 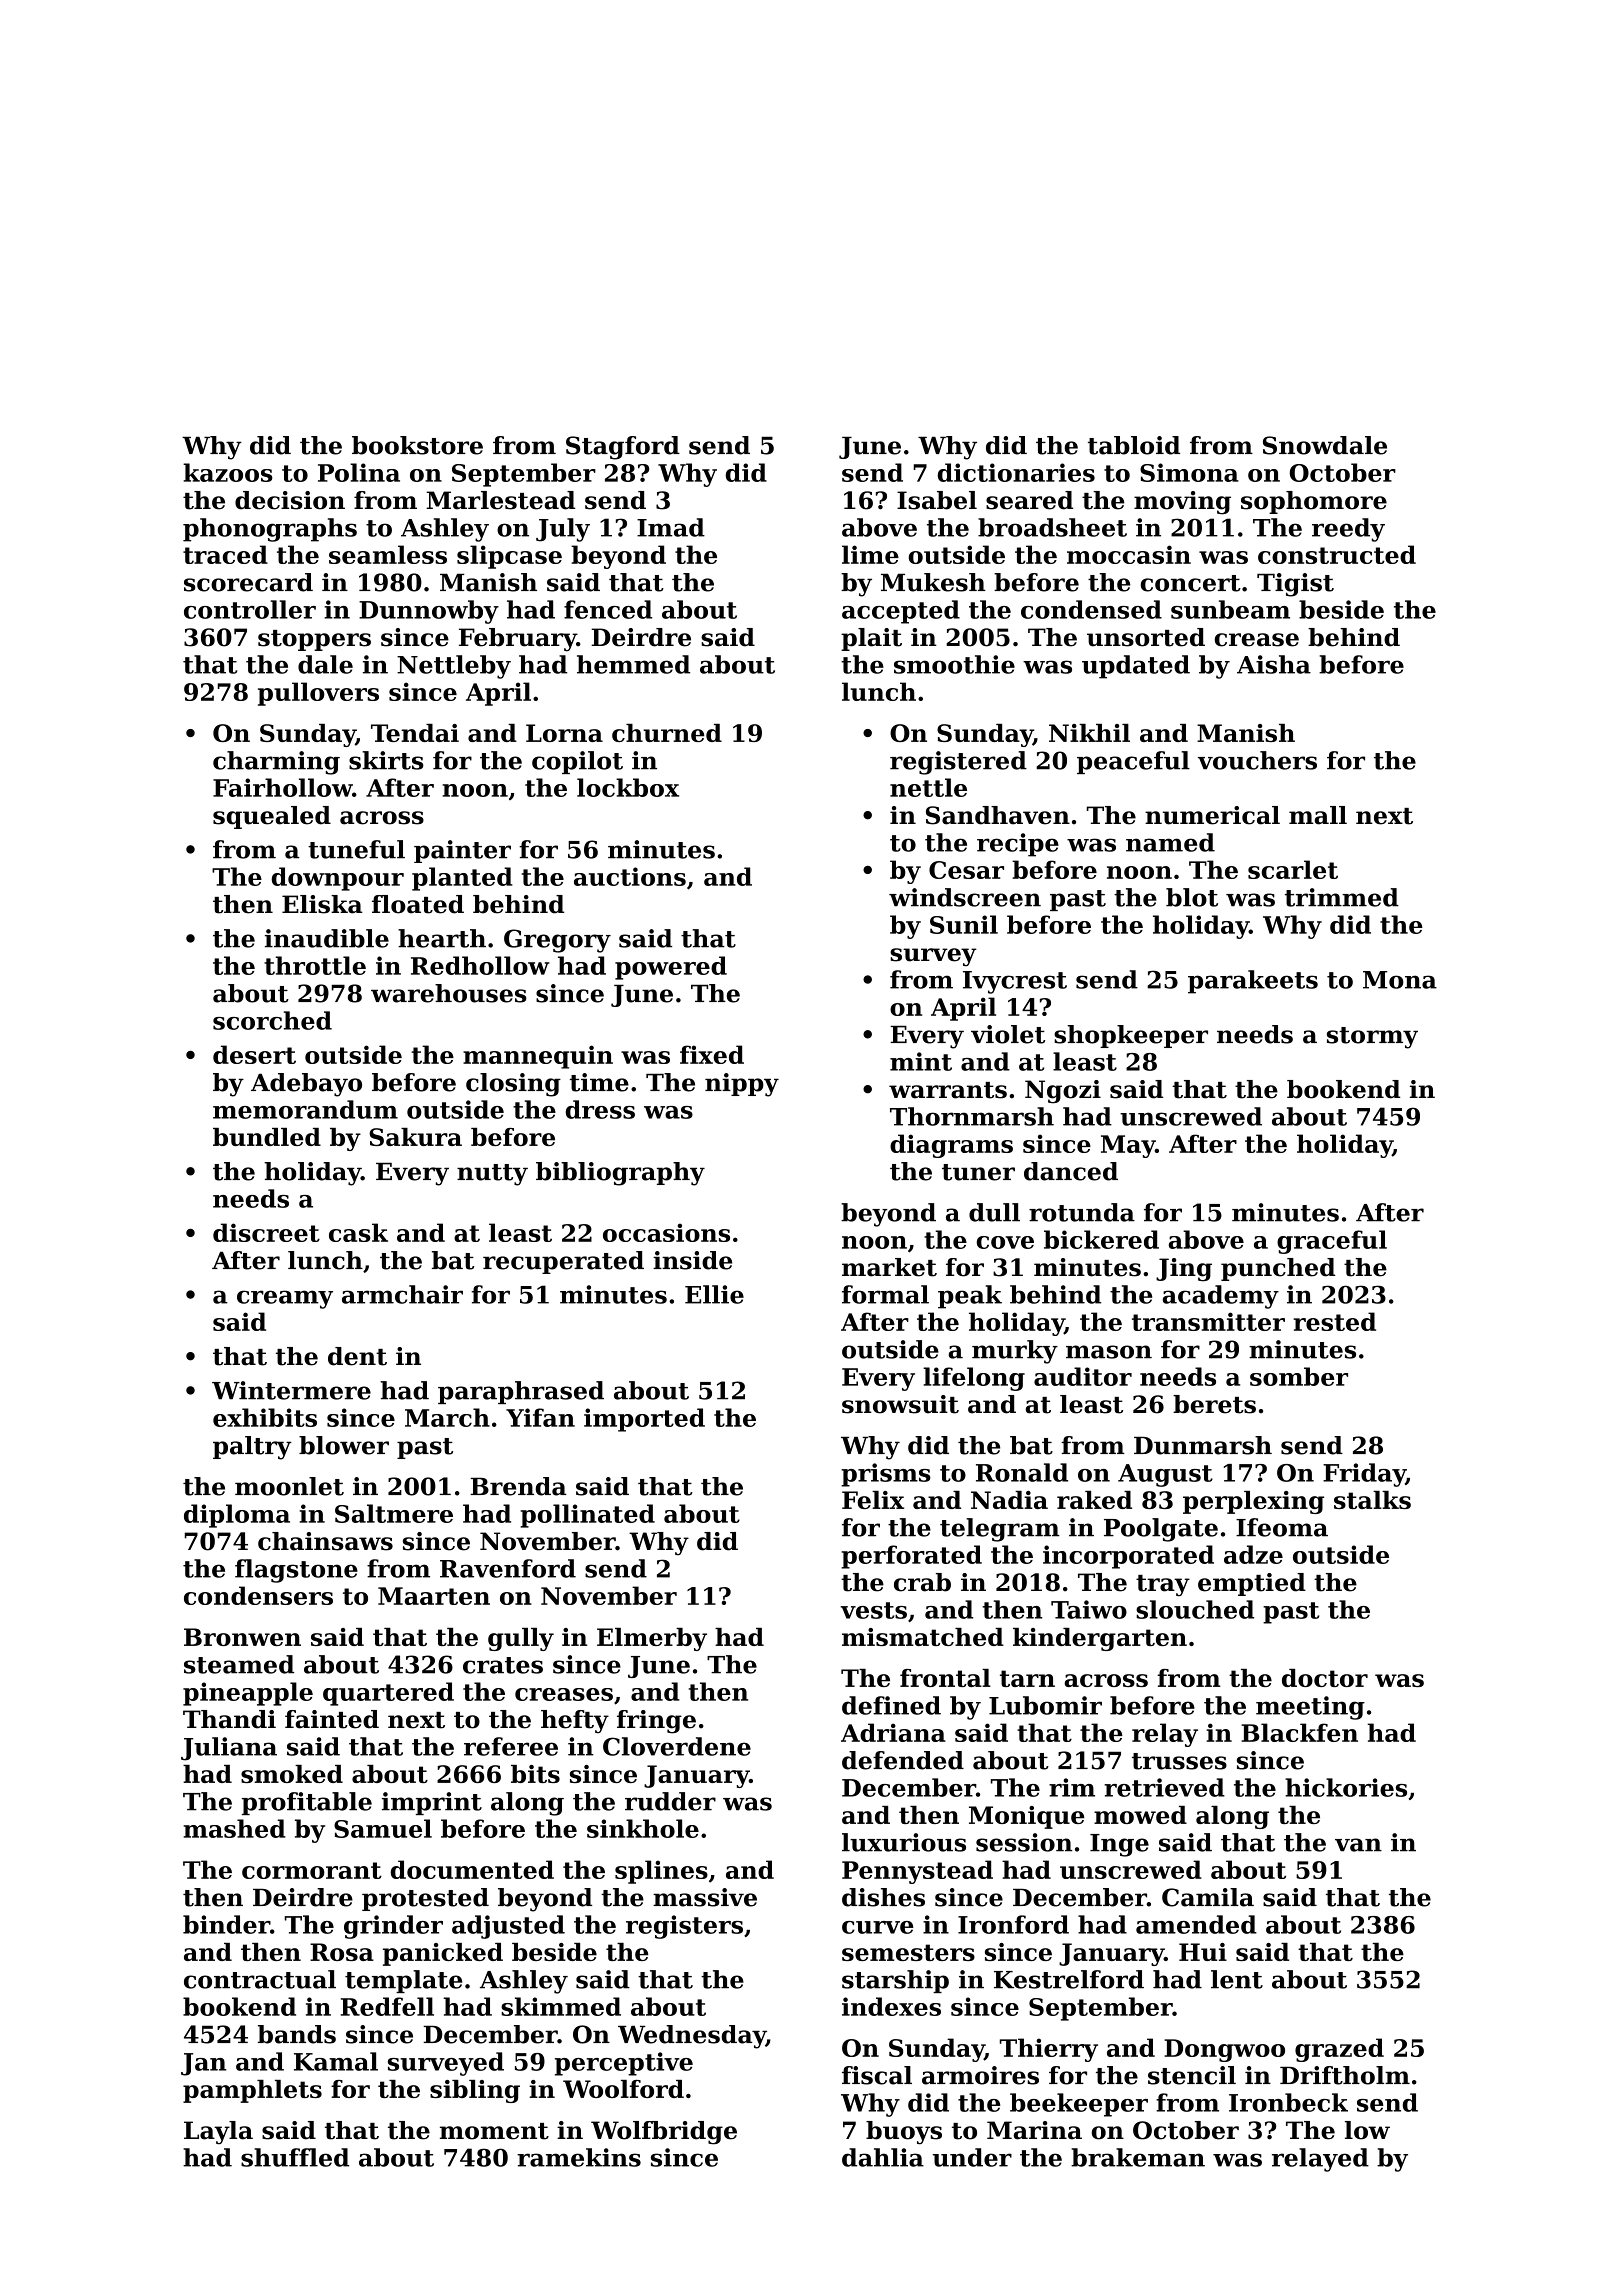 What do you see at coordinates (666, 1232) in the screenshot?
I see `occasions` at bounding box center [666, 1232].
